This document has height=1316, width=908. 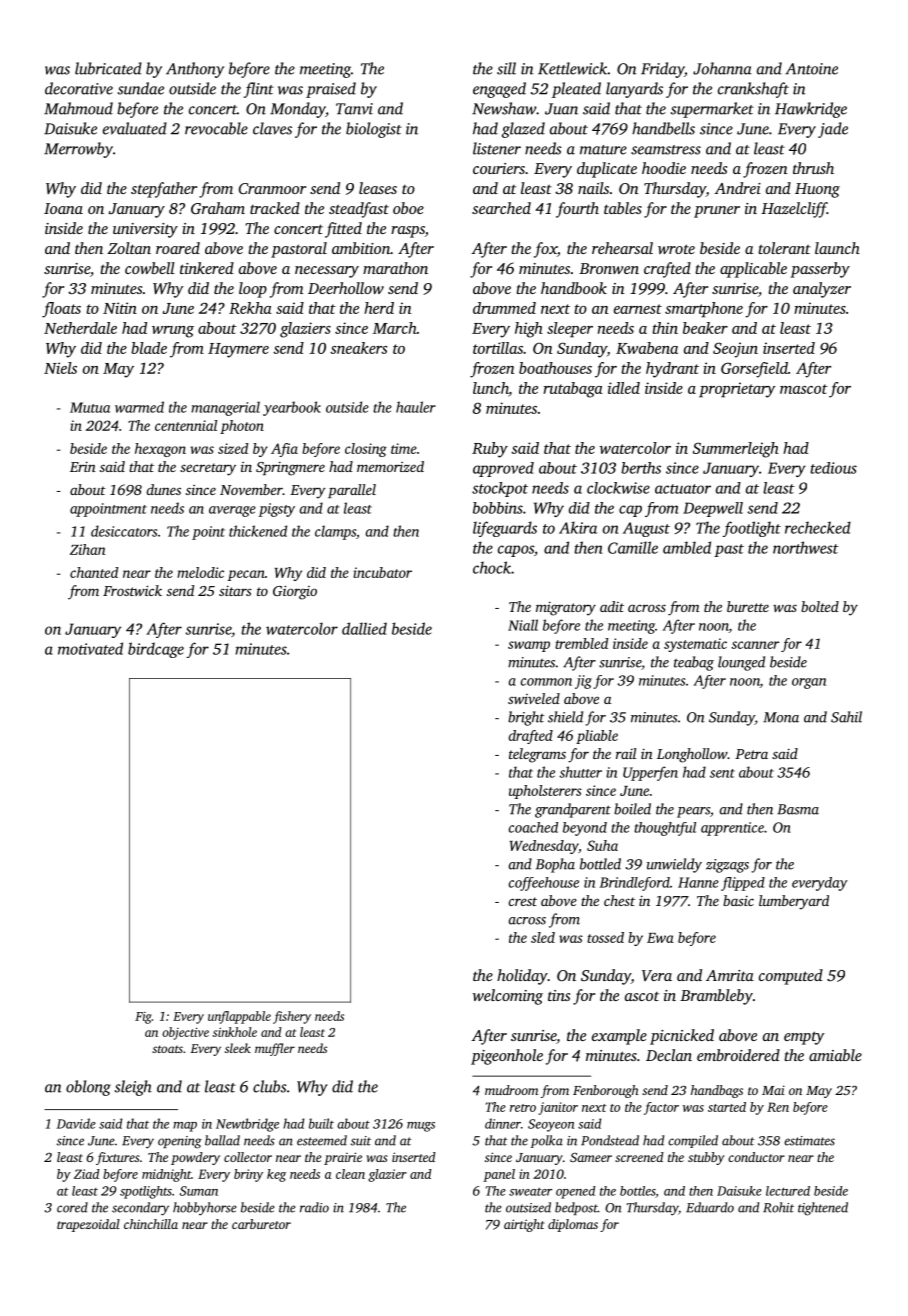 I want to click on opening, so click(x=180, y=1142).
